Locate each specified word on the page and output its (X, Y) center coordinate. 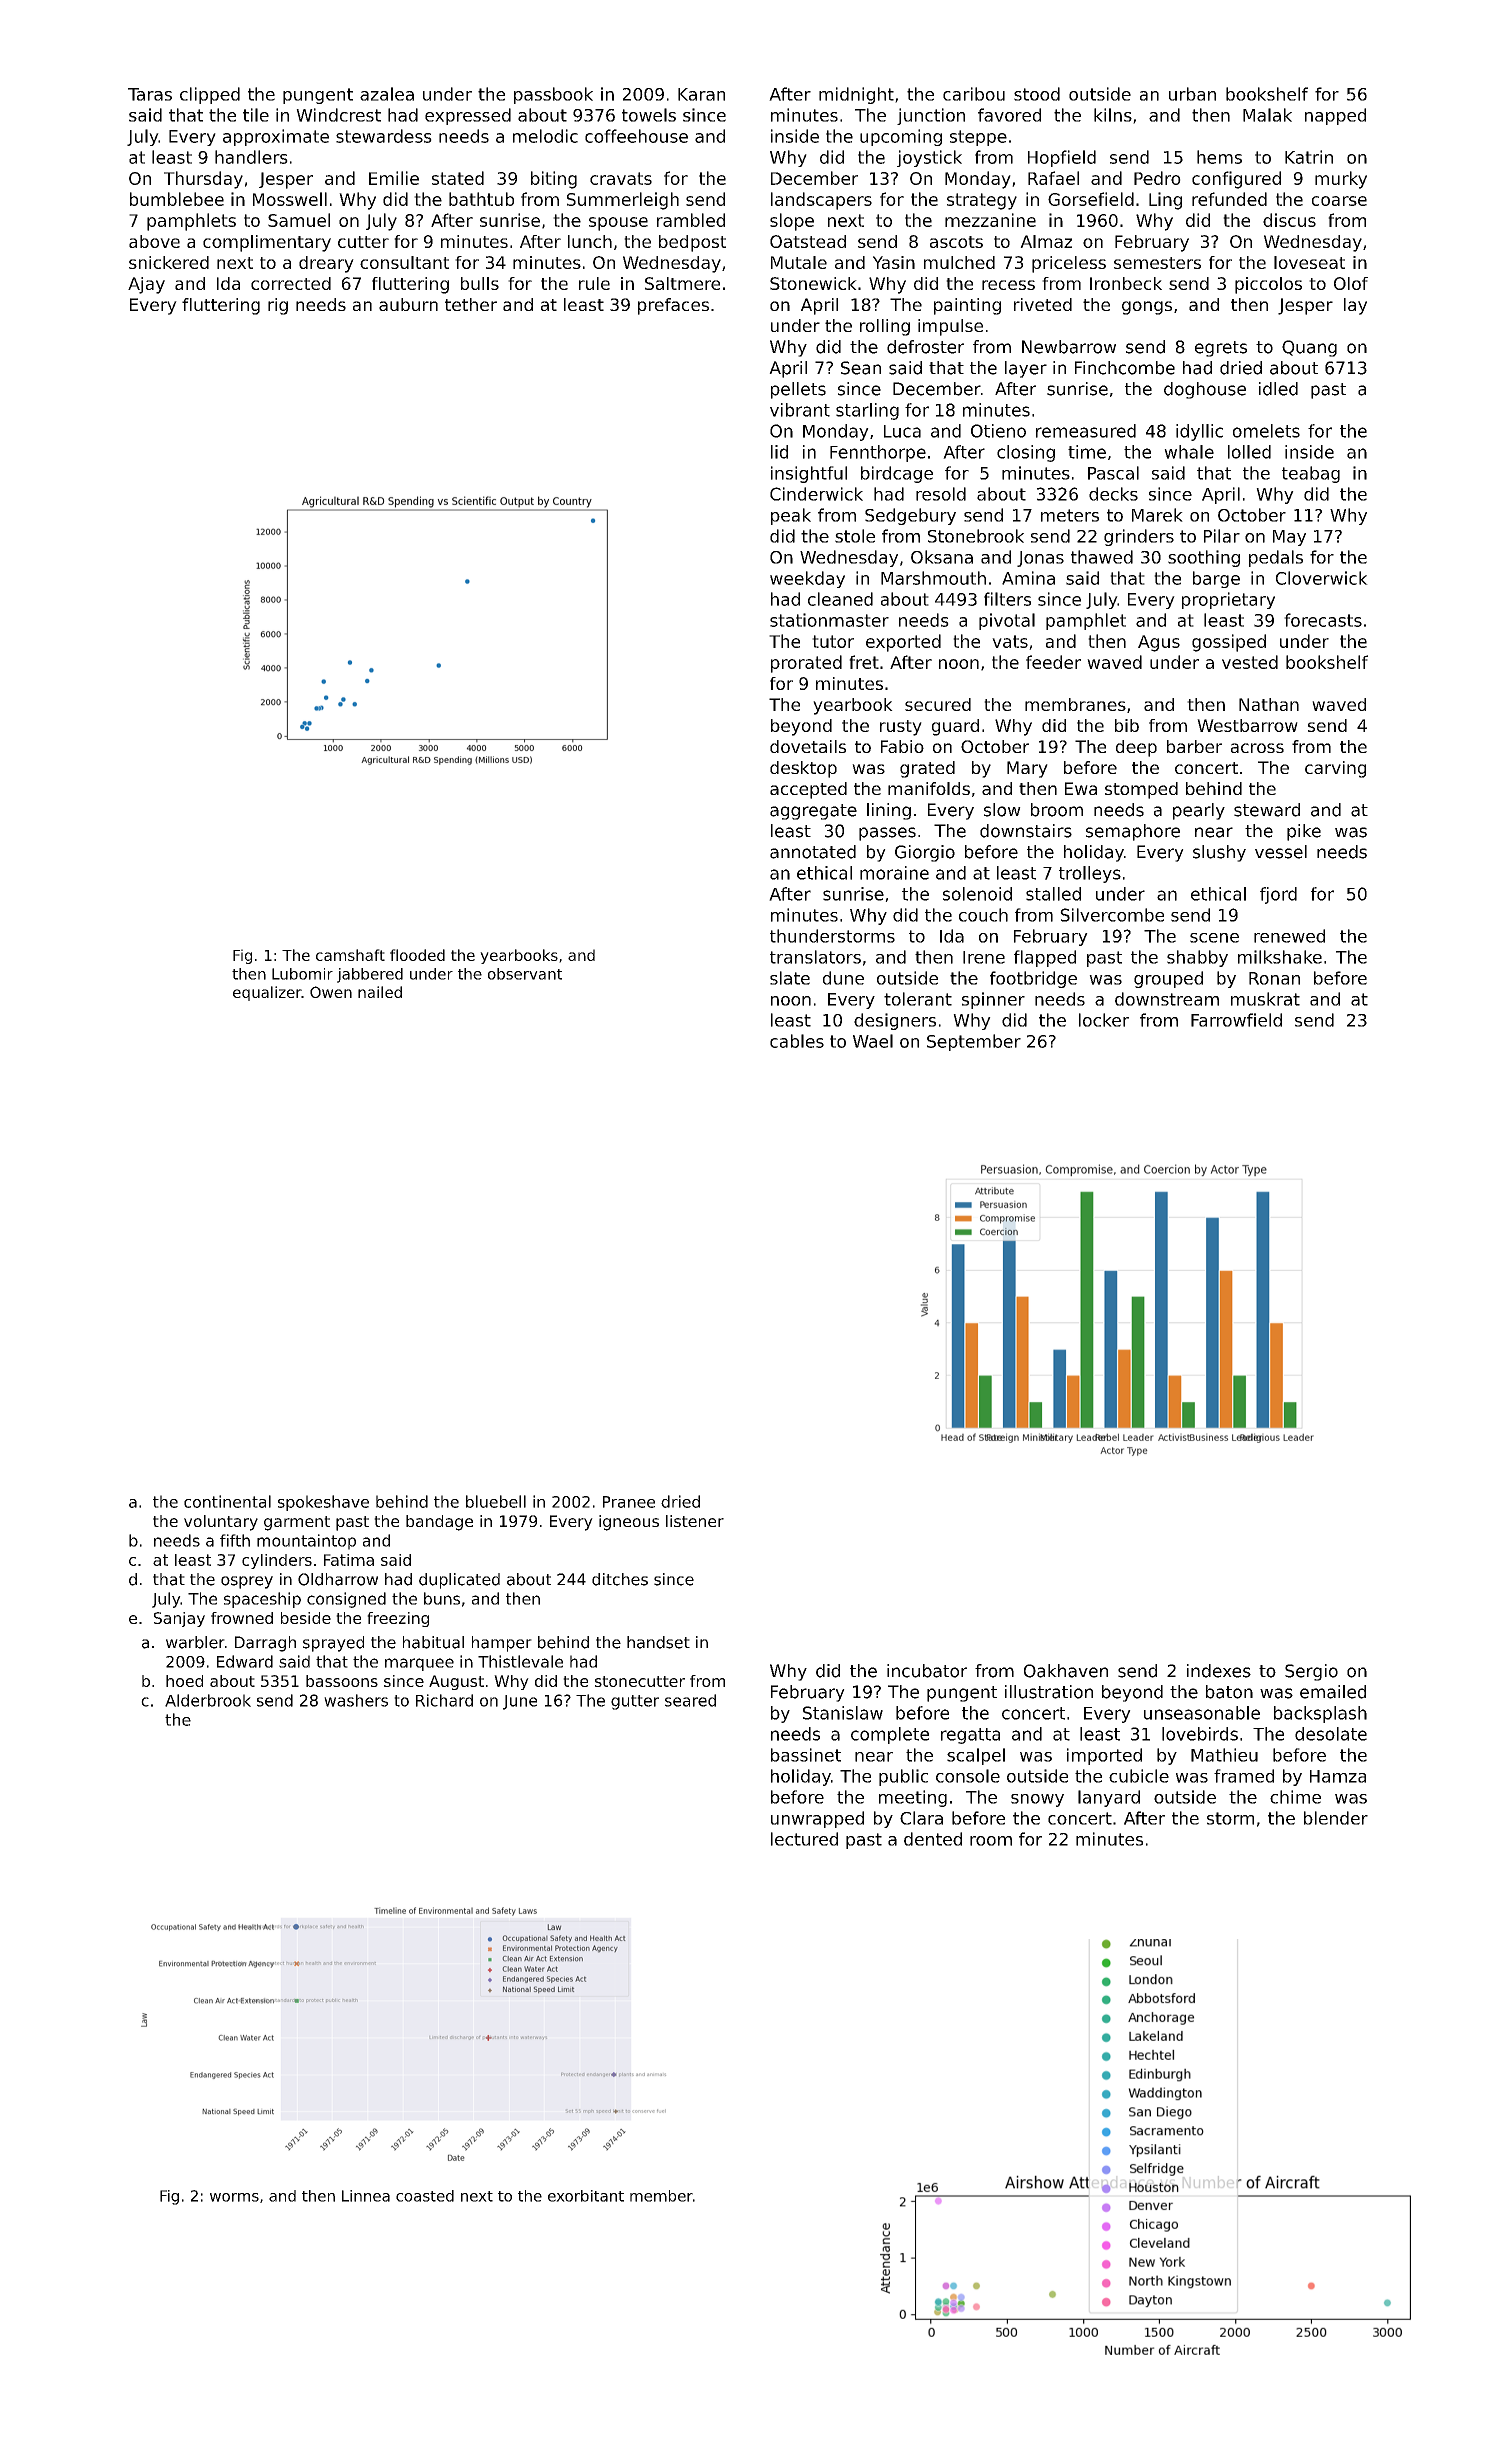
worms (234, 2197)
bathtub (481, 199)
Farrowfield (1236, 1020)
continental (227, 1501)
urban (1192, 94)
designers (895, 1021)
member (661, 2196)
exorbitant (586, 2196)
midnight (856, 95)
